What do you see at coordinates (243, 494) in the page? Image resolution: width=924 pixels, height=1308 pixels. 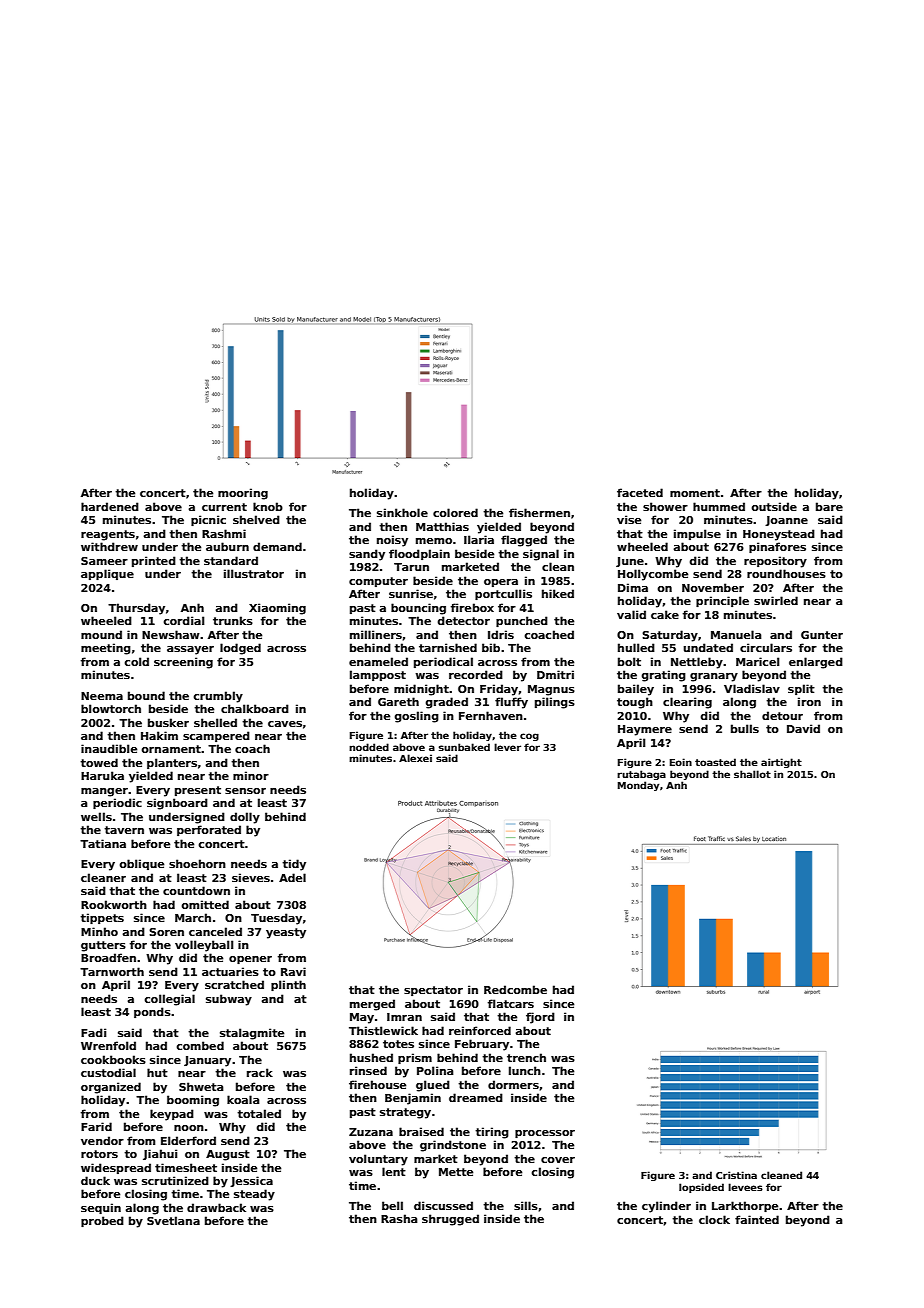 I see `mooring` at bounding box center [243, 494].
